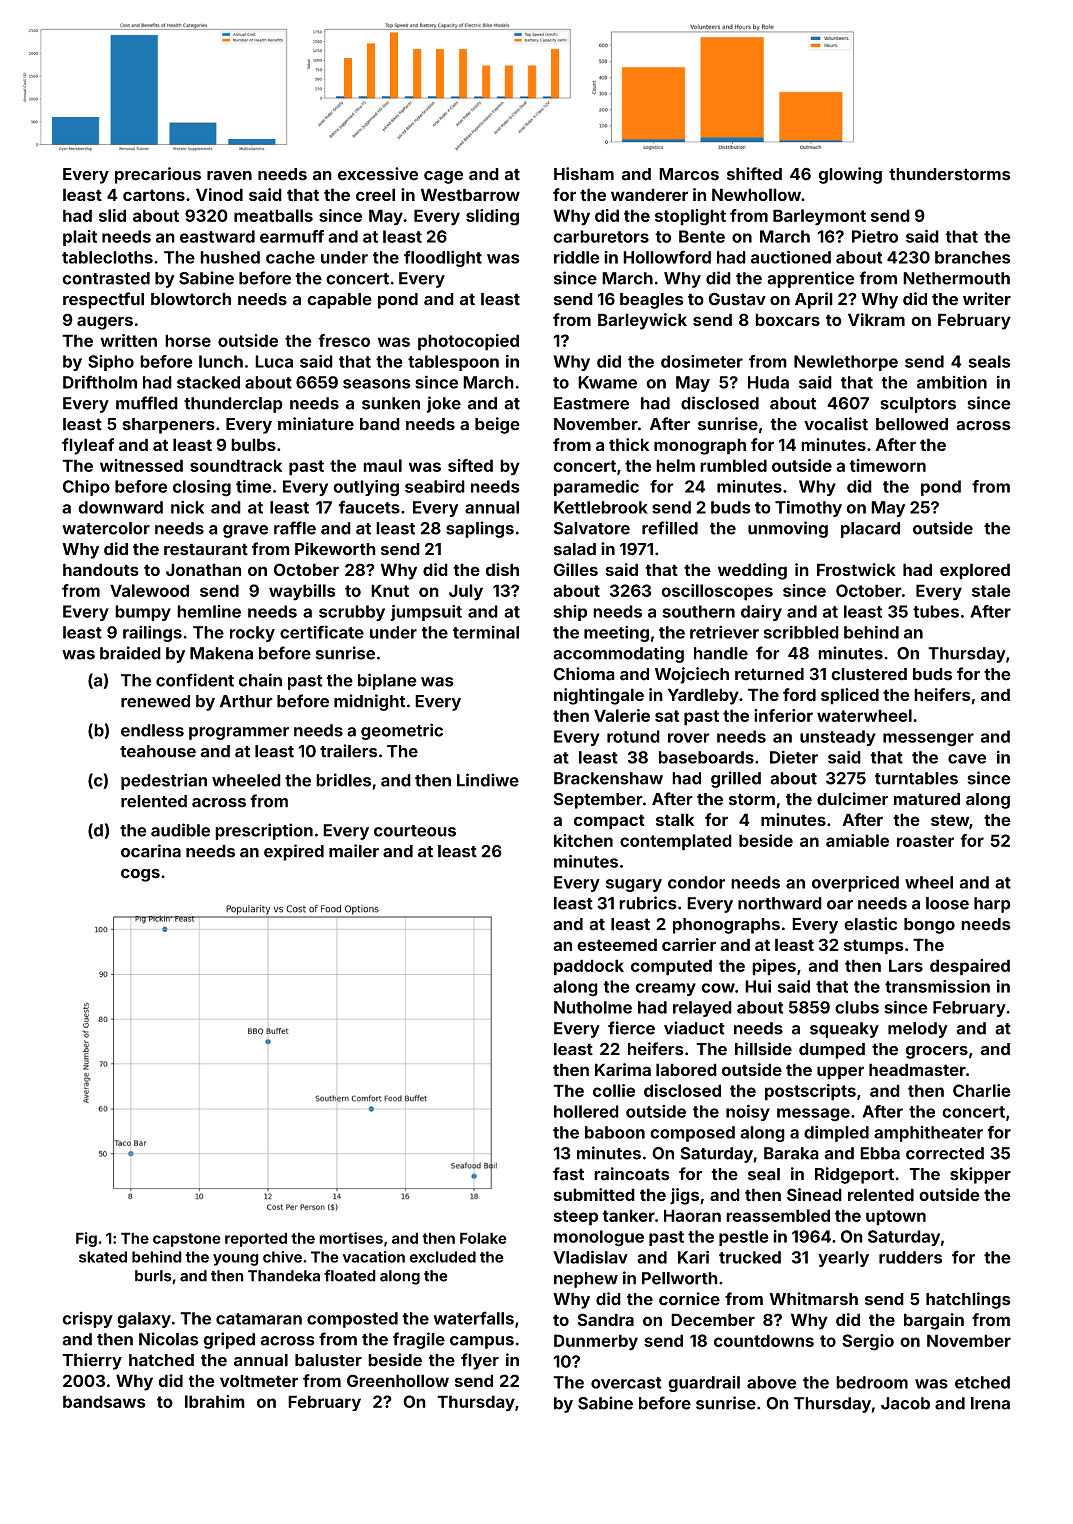 This page has width=1073, height=1524. I want to click on programmer, so click(239, 733).
